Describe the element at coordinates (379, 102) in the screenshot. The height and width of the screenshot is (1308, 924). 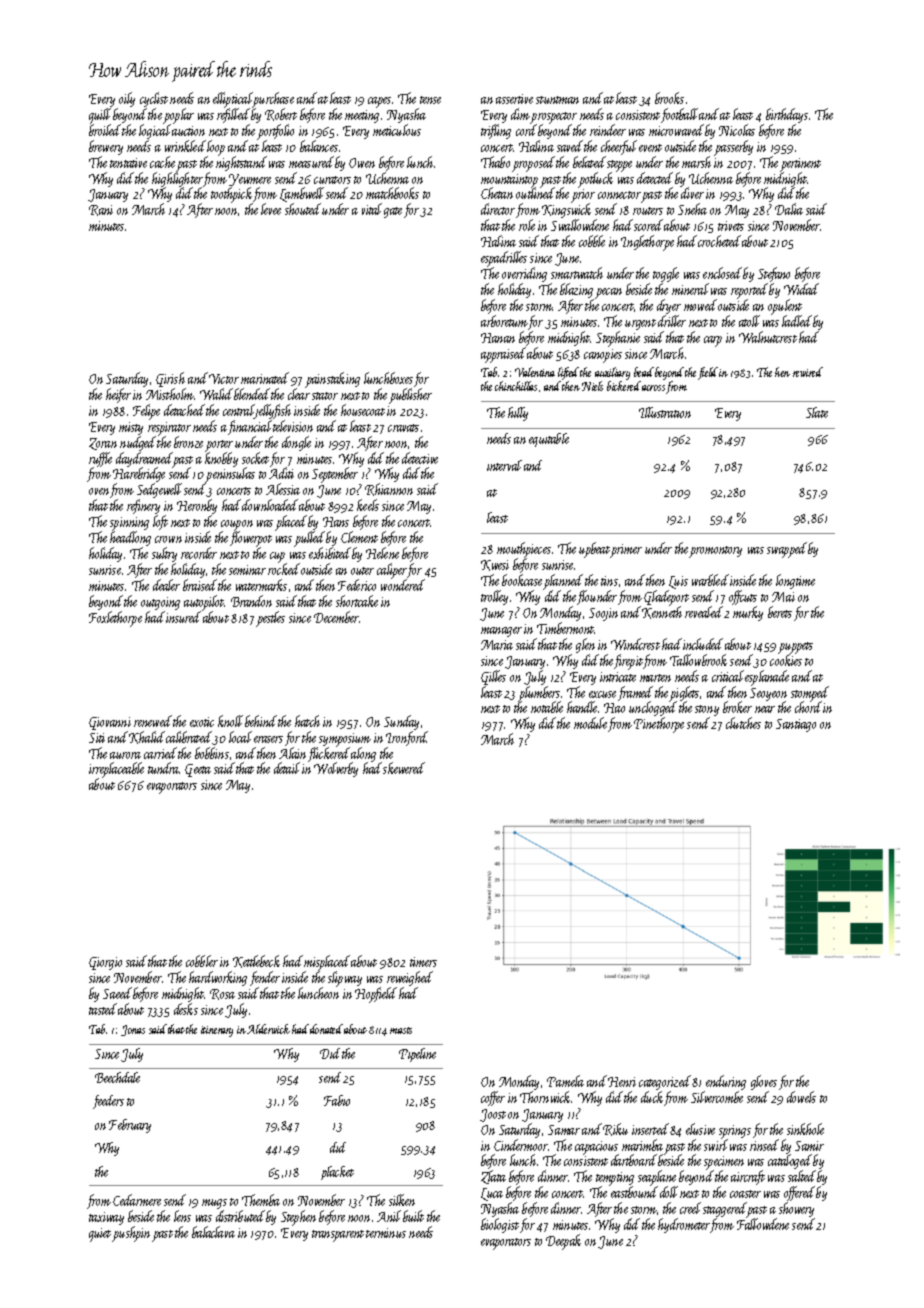
I see `capes` at that location.
